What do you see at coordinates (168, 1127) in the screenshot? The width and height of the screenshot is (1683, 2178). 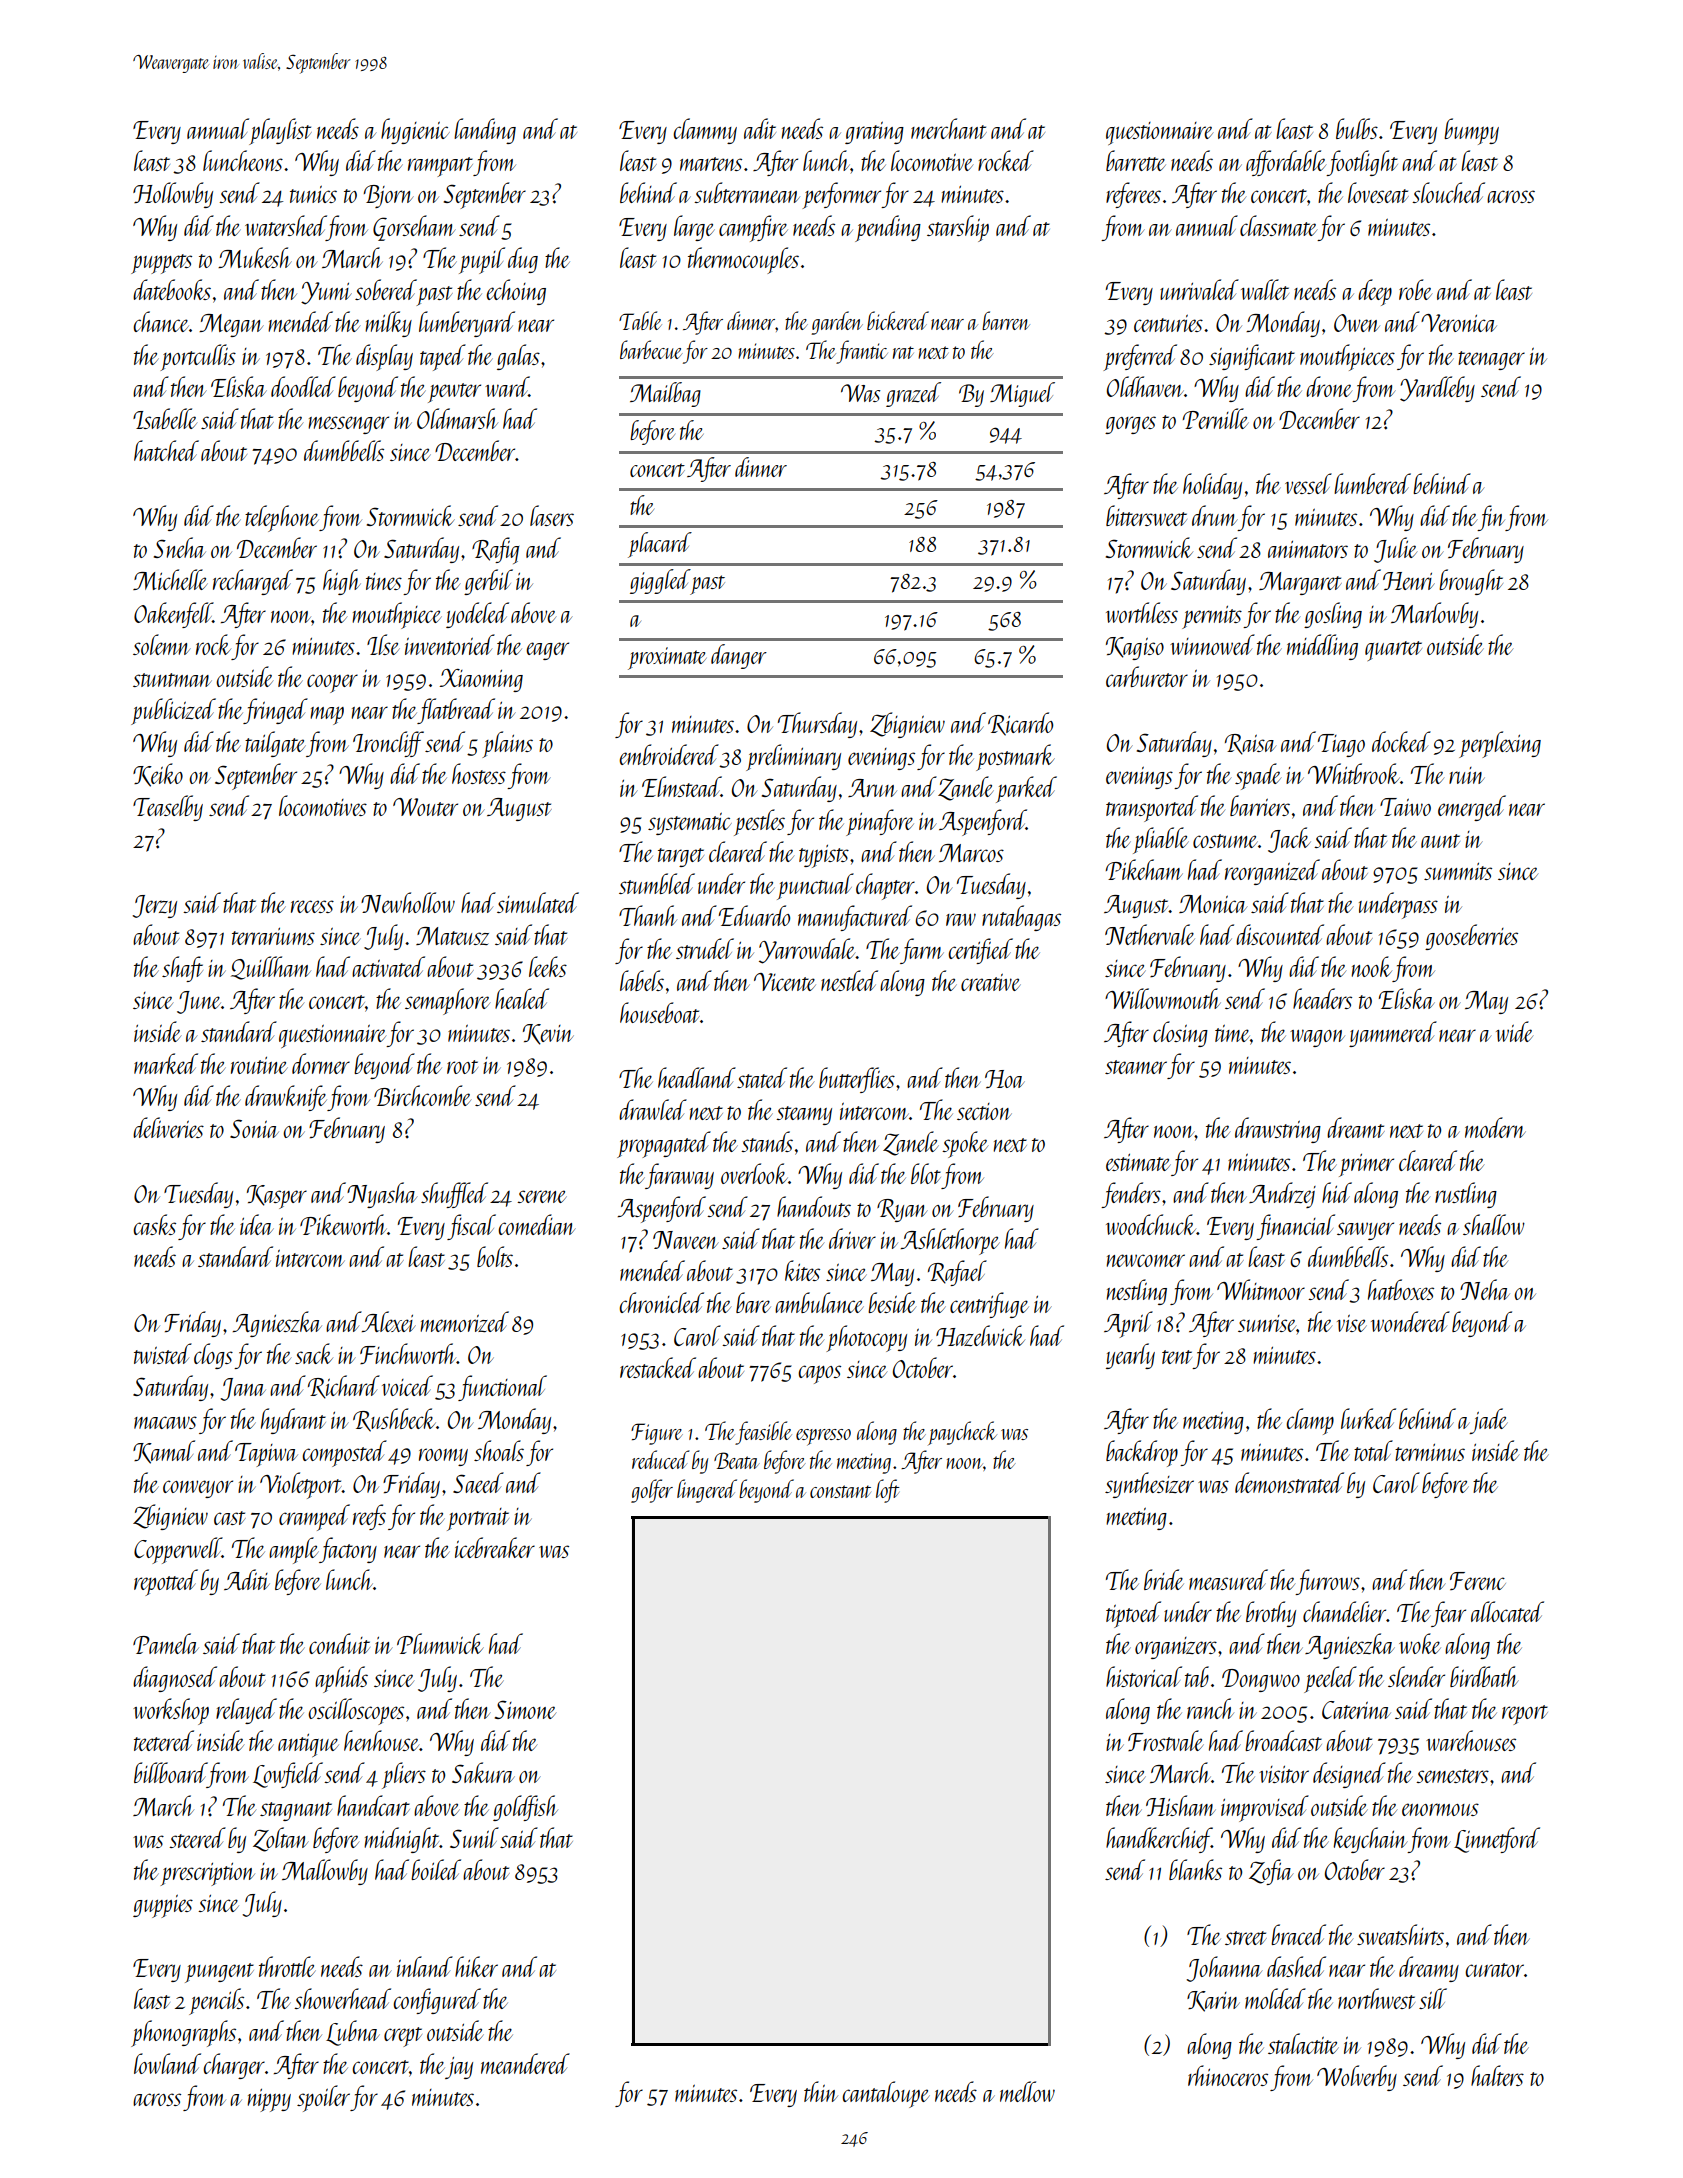 I see `deliveries` at bounding box center [168, 1127].
